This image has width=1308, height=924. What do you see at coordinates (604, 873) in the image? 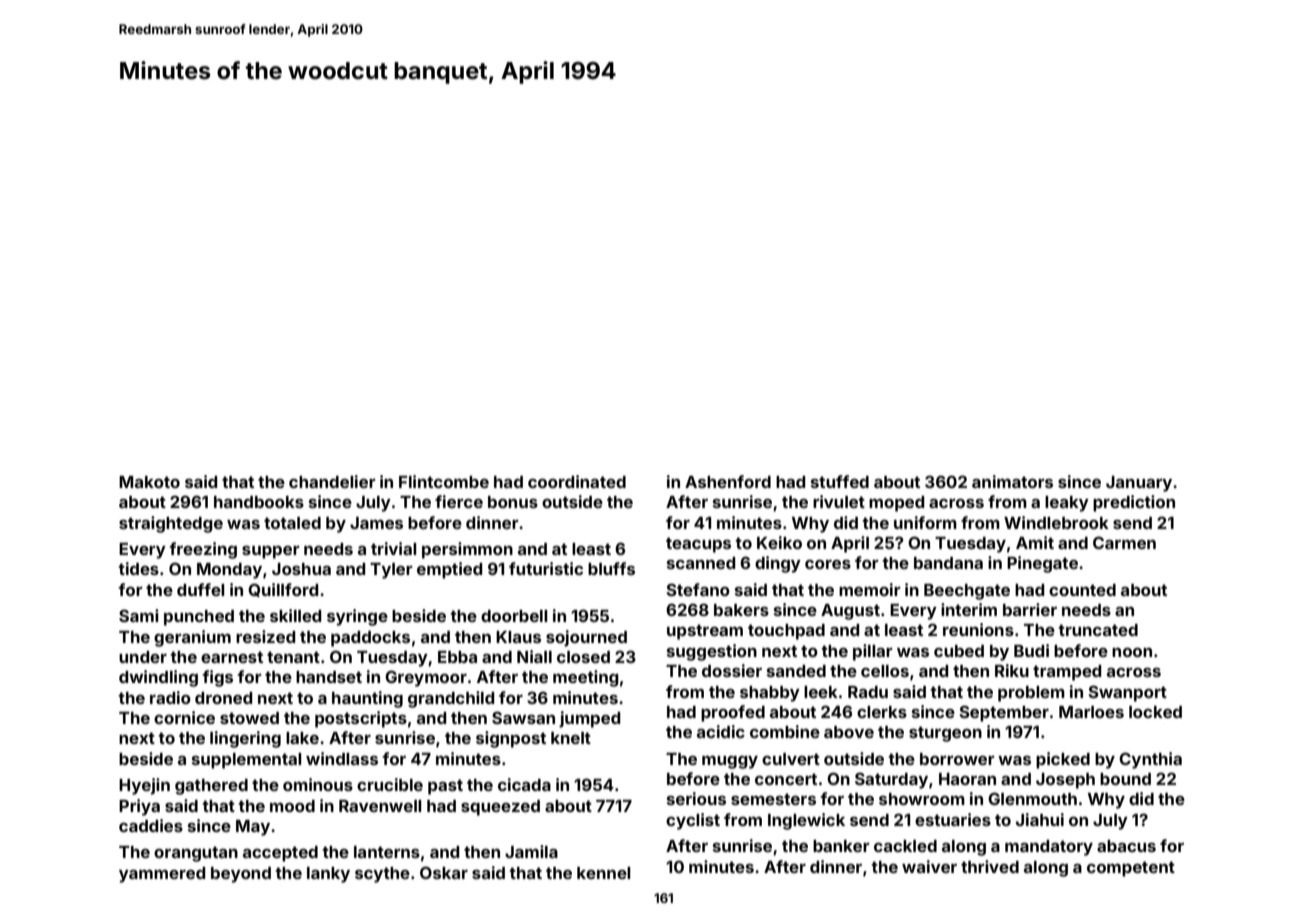
I see `kennel` at bounding box center [604, 873].
